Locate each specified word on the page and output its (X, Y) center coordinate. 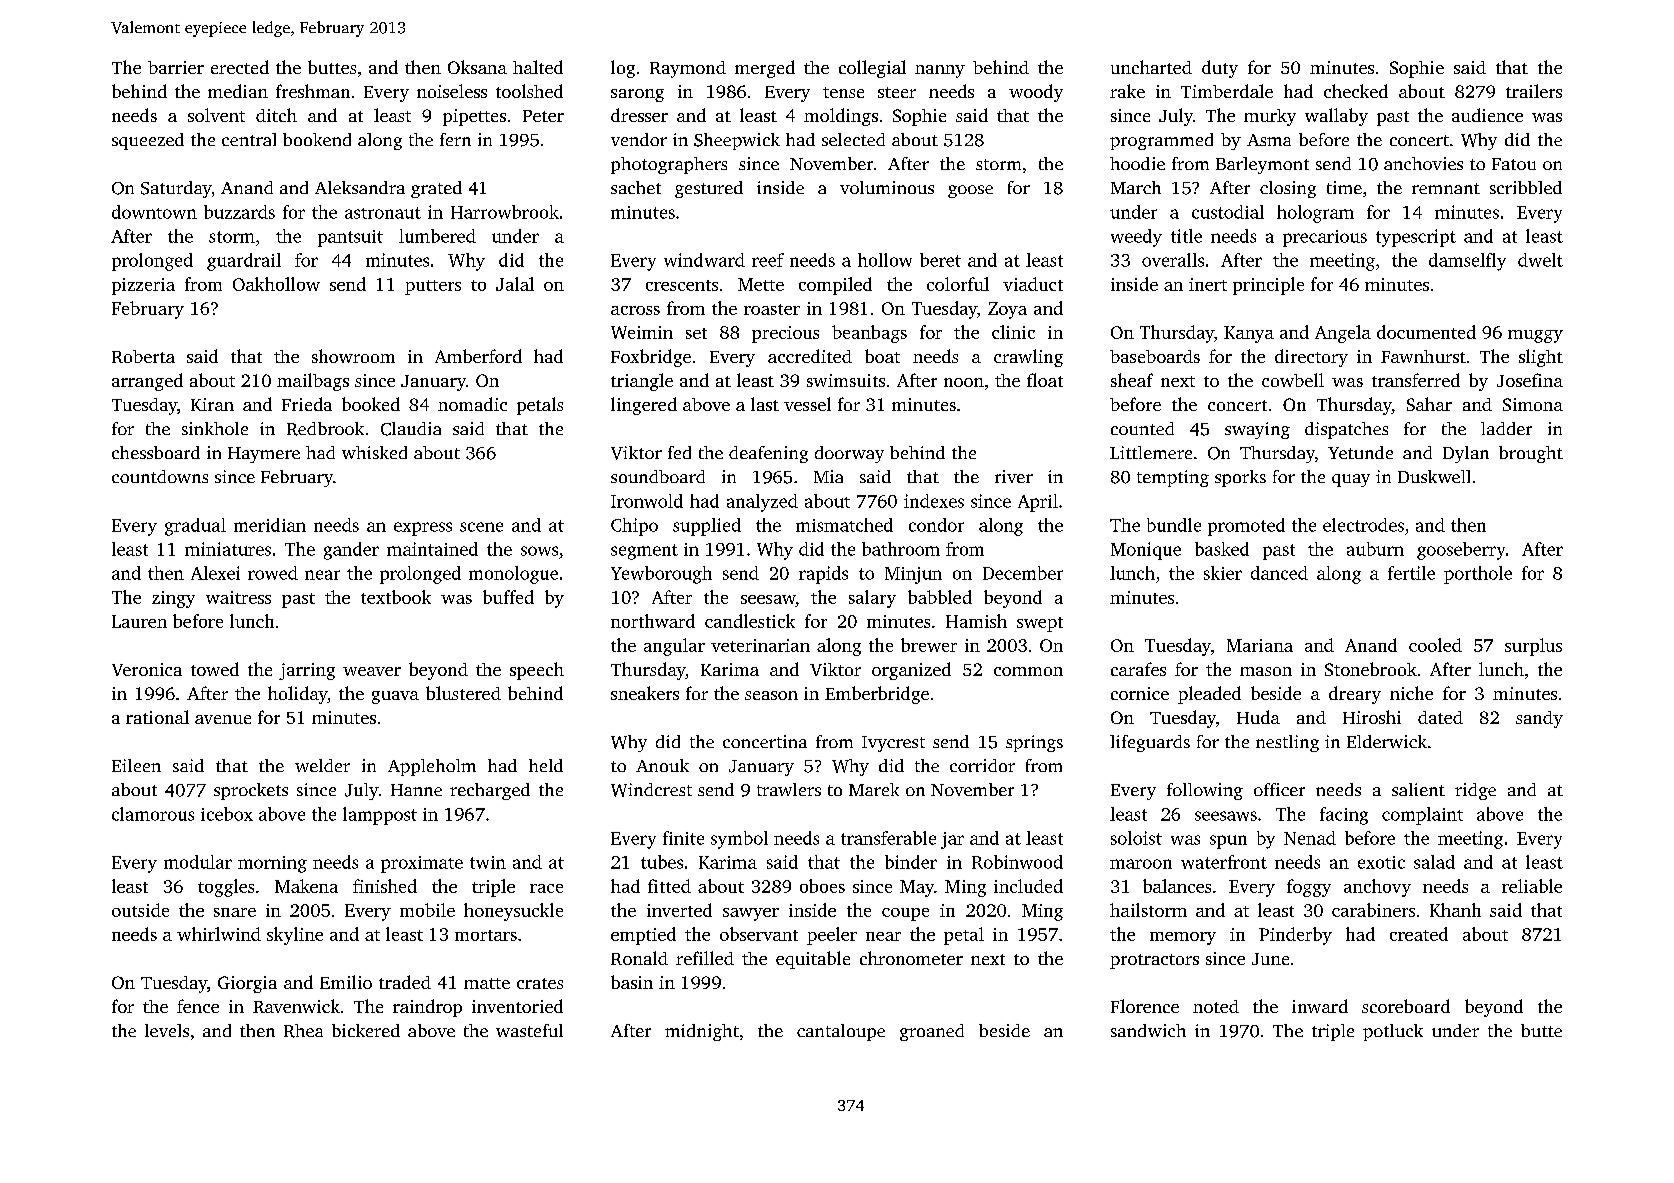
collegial (872, 69)
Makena (306, 886)
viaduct (1033, 284)
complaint (1422, 816)
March (1136, 187)
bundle (1174, 525)
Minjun (913, 575)
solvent (216, 115)
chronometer (911, 958)
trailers (1534, 91)
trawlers (789, 789)
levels (167, 1030)
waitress (238, 597)
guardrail (244, 262)
